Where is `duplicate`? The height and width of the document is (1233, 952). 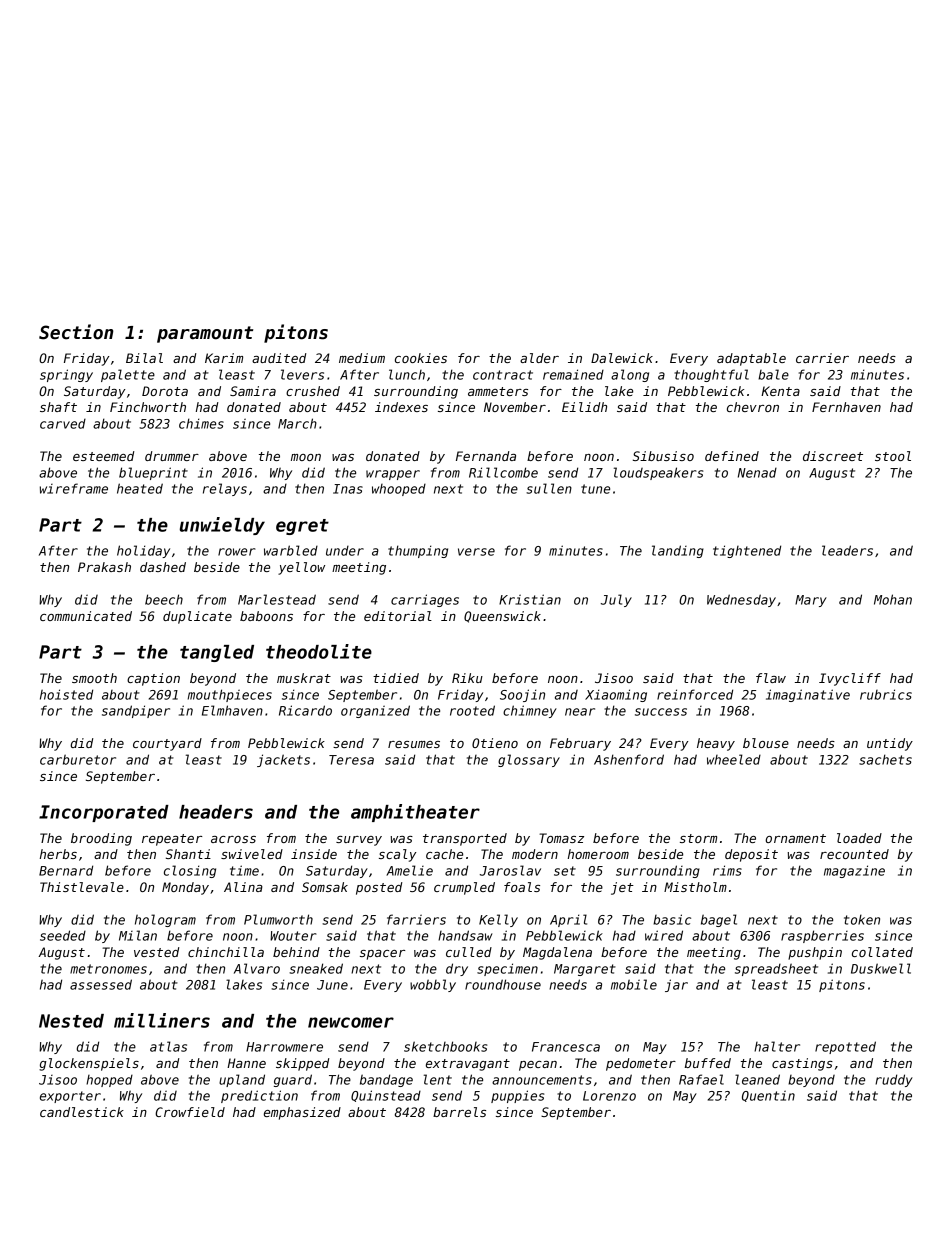
duplicate is located at coordinates (197, 617).
